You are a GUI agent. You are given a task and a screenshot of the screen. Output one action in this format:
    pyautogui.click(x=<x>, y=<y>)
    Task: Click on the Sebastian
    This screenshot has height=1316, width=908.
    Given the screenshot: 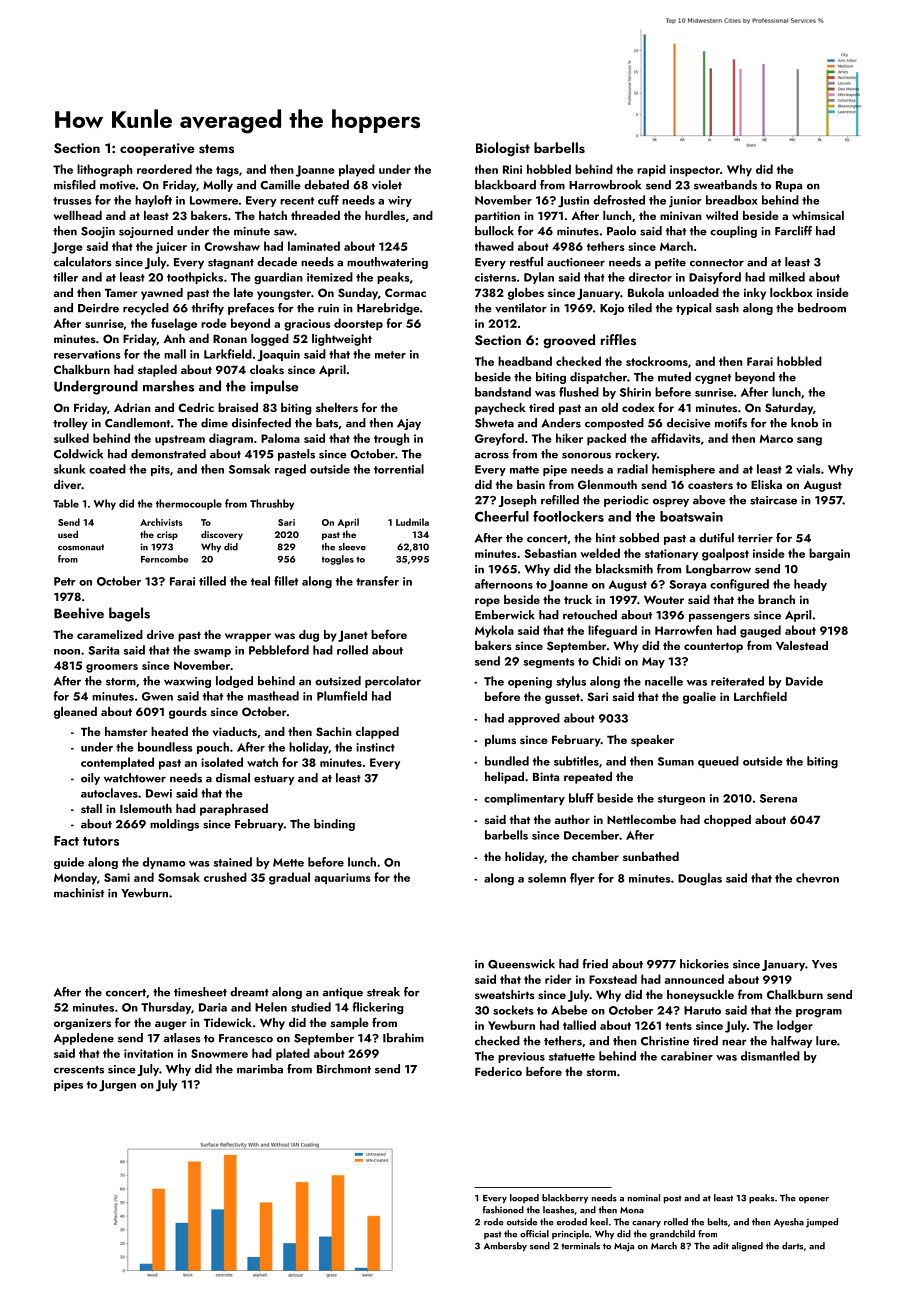 What is the action you would take?
    pyautogui.click(x=551, y=553)
